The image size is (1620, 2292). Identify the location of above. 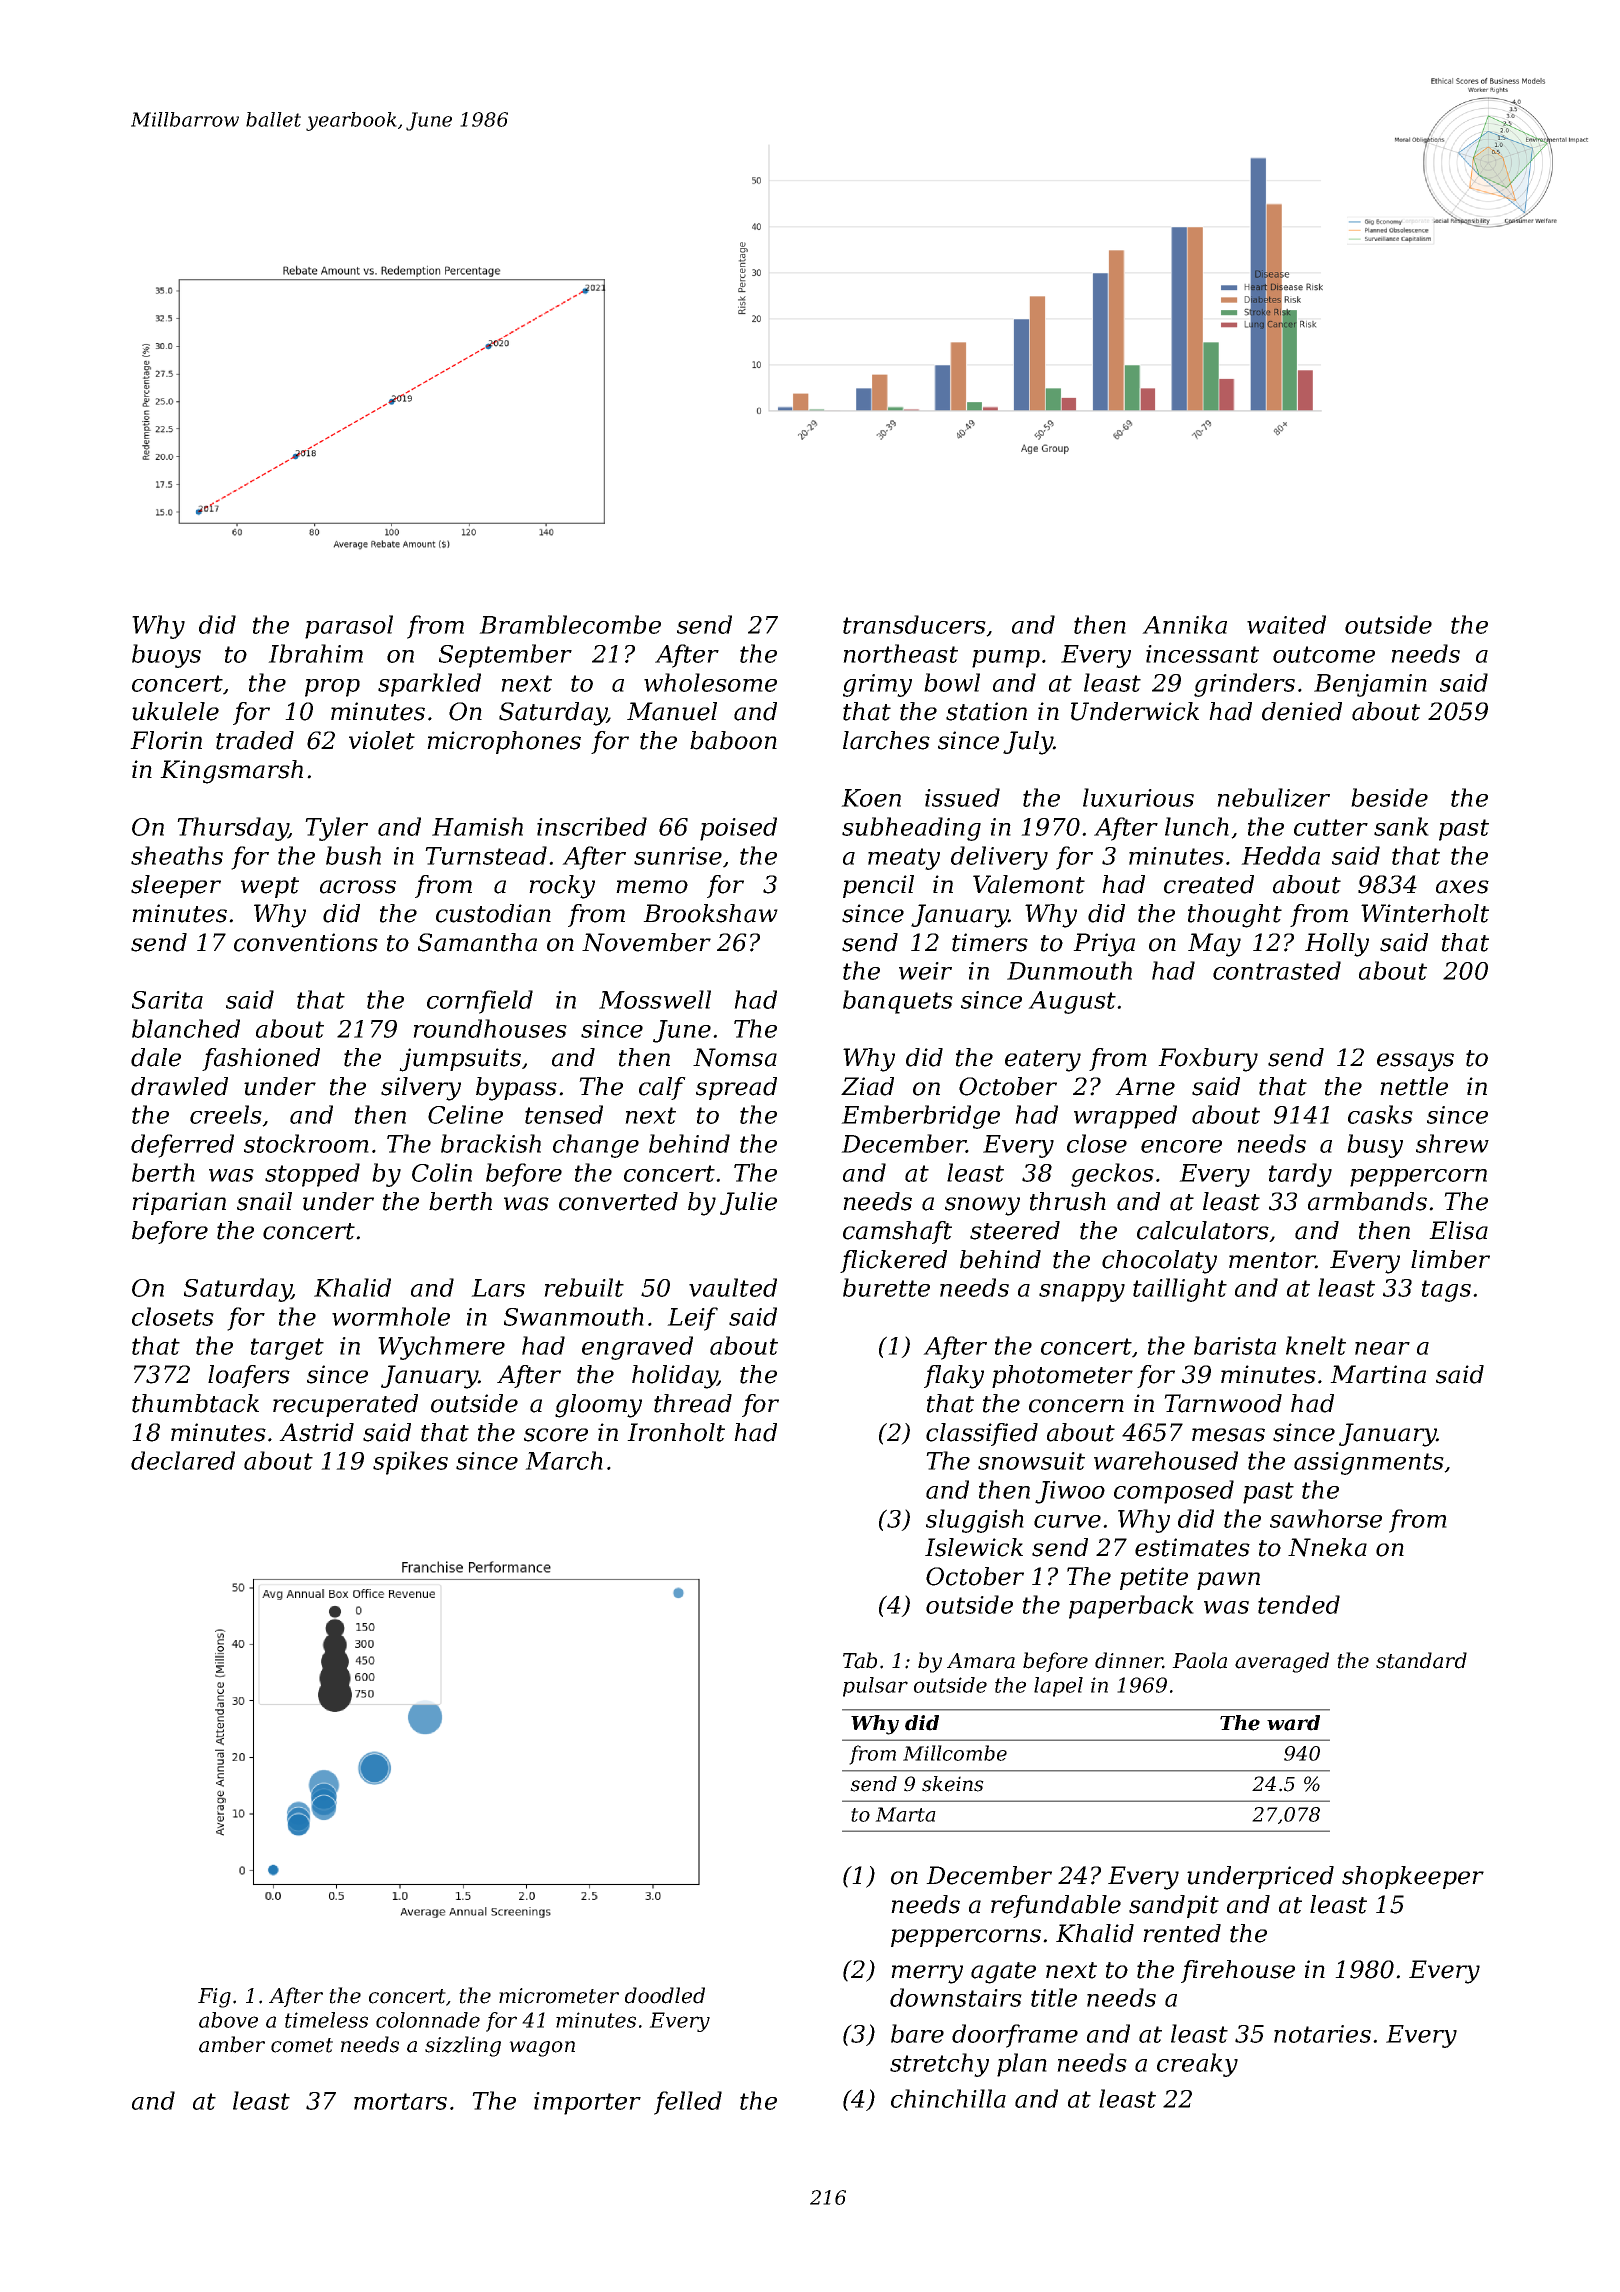
(228, 2020).
